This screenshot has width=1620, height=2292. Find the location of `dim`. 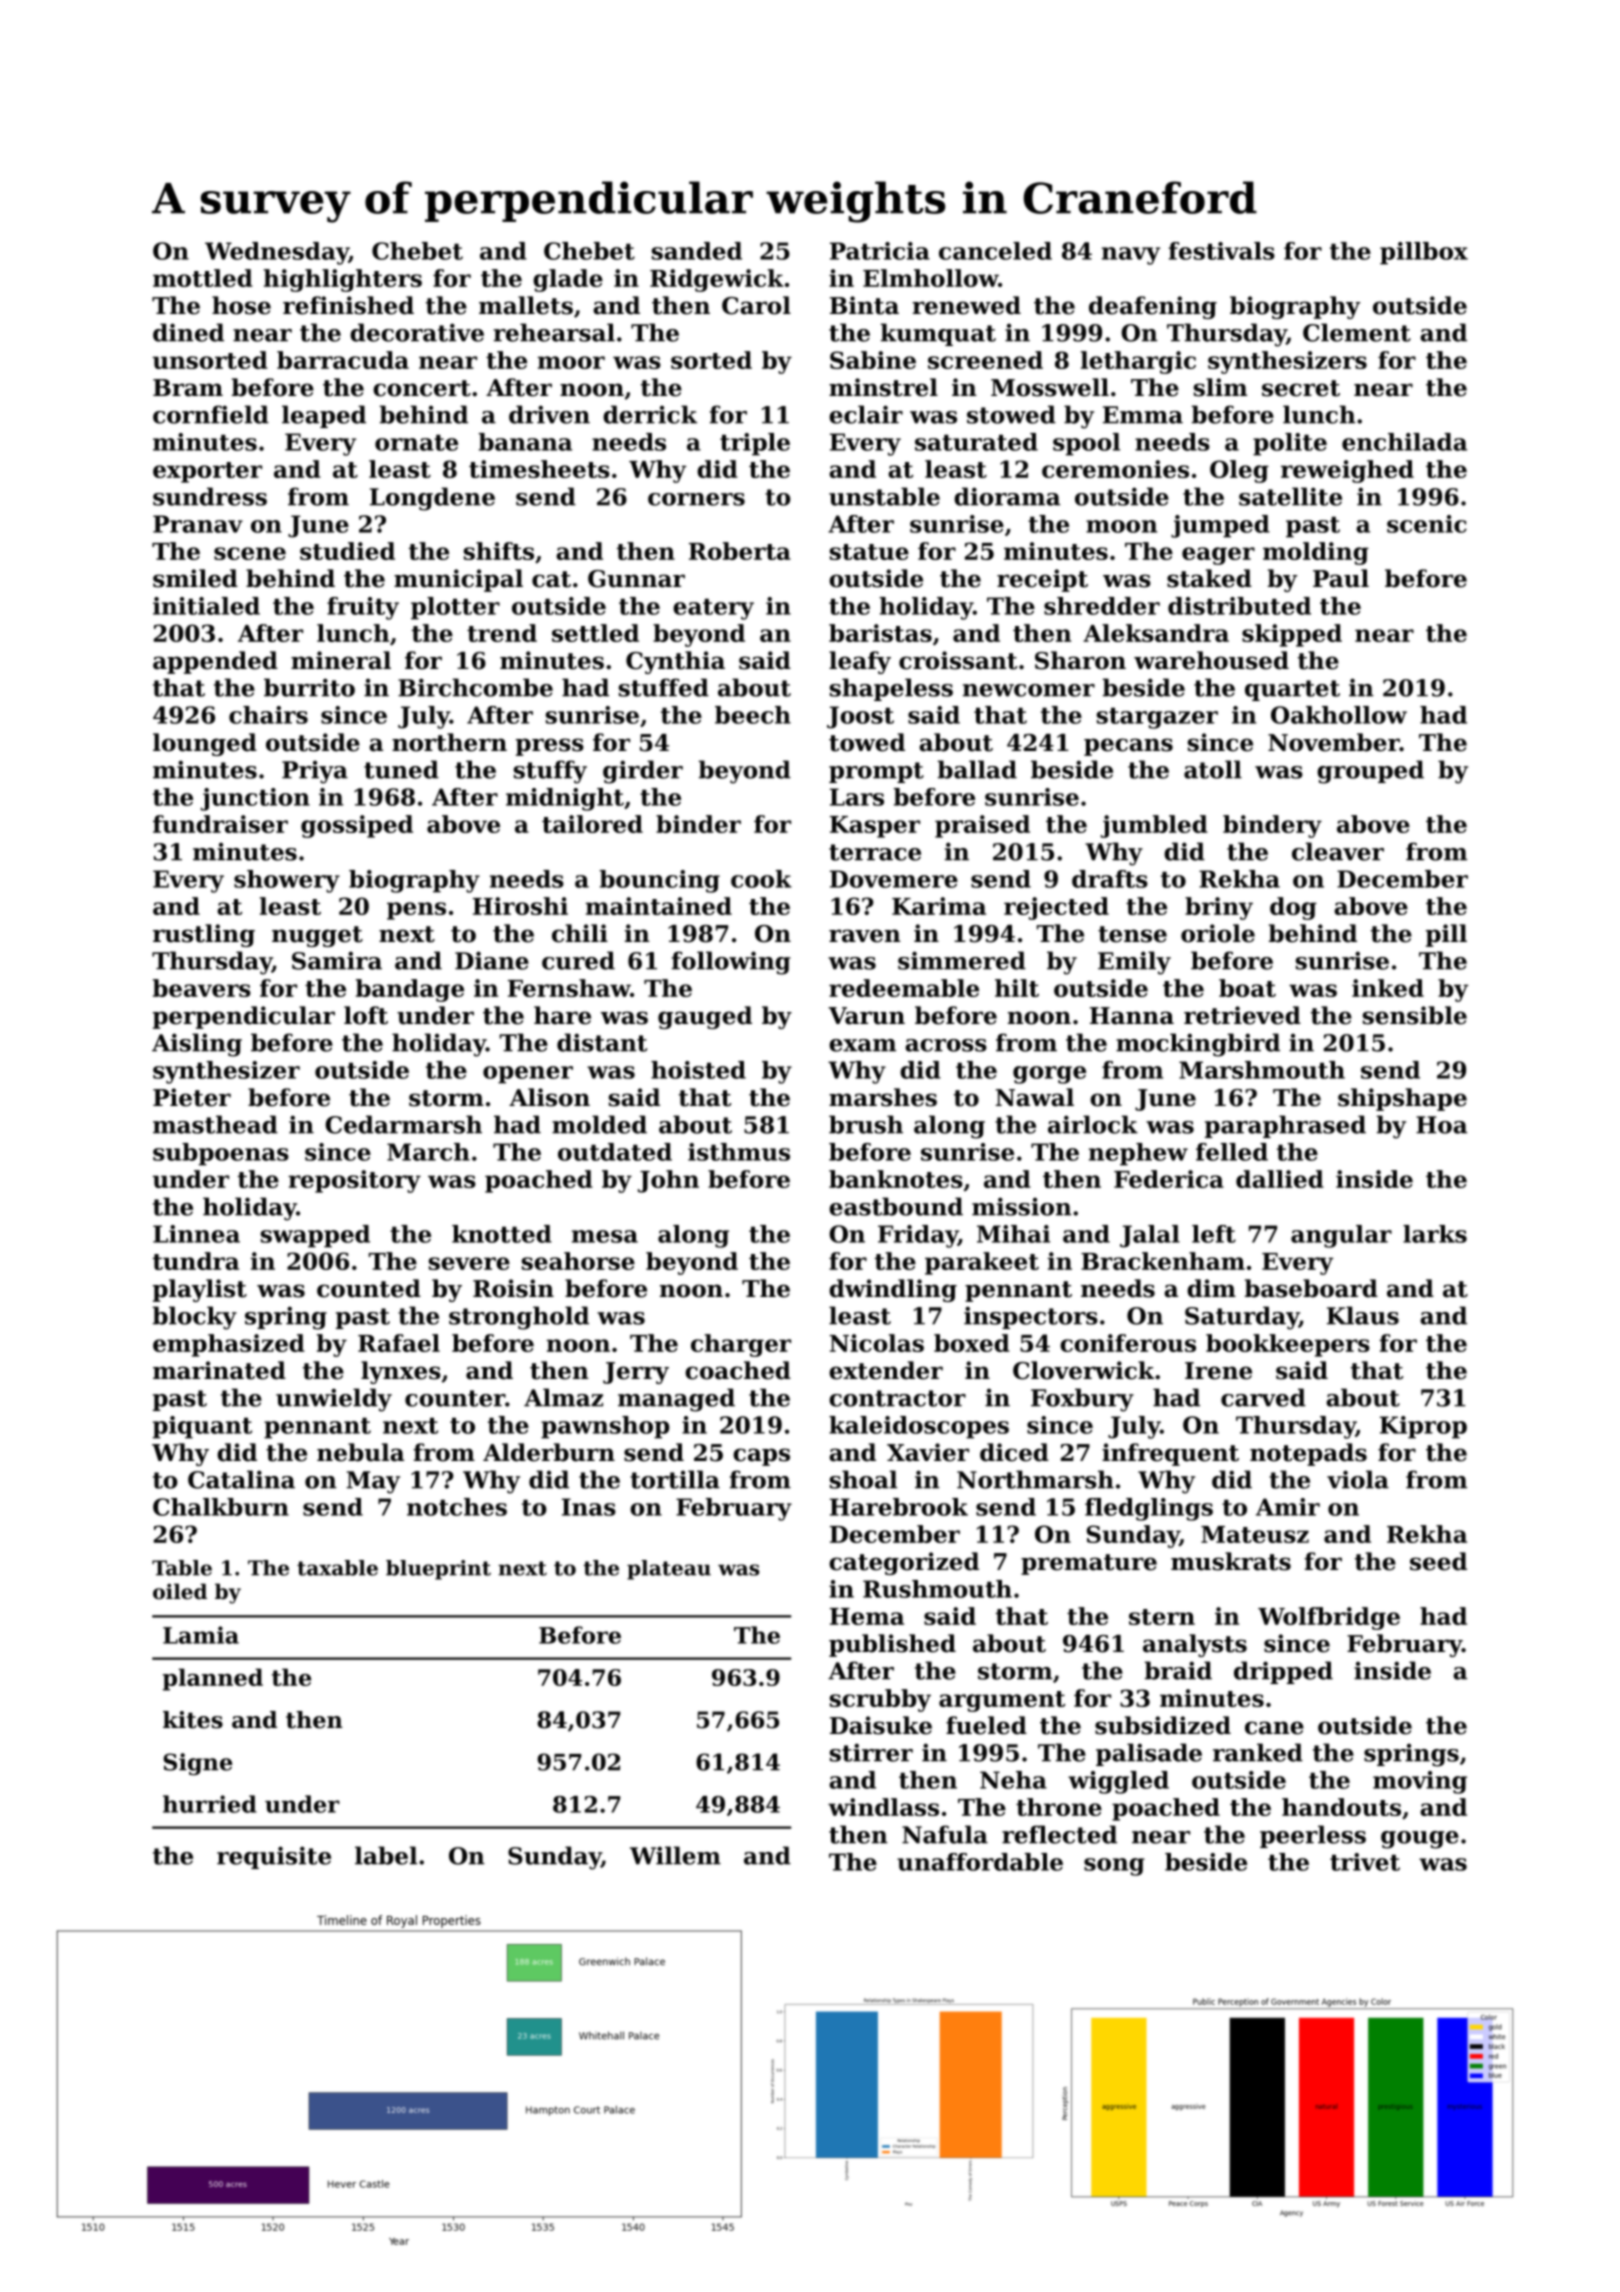

dim is located at coordinates (1211, 1288).
